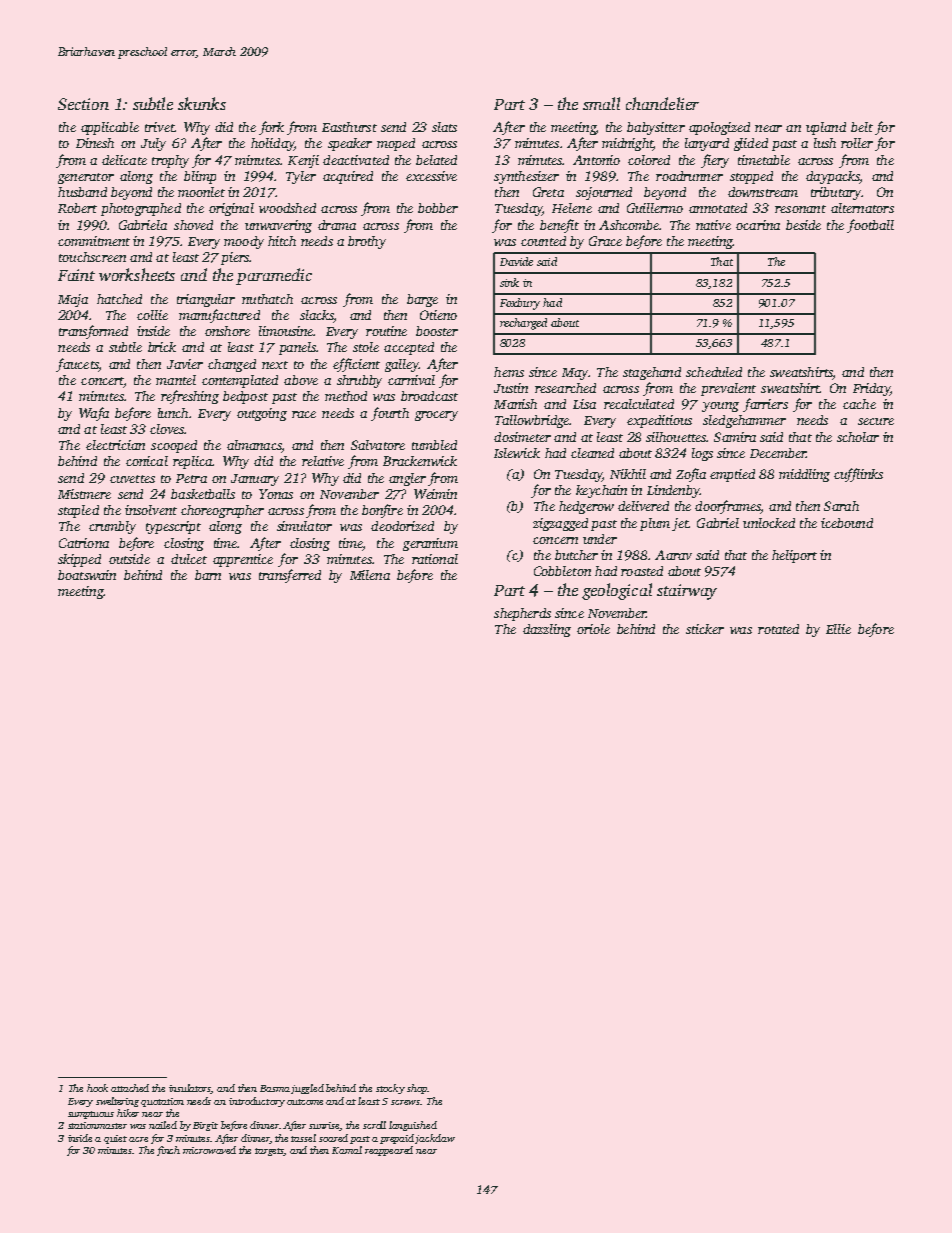 The width and height of the document is (952, 1233). Describe the element at coordinates (115, 1139) in the document. I see `quiet` at that location.
